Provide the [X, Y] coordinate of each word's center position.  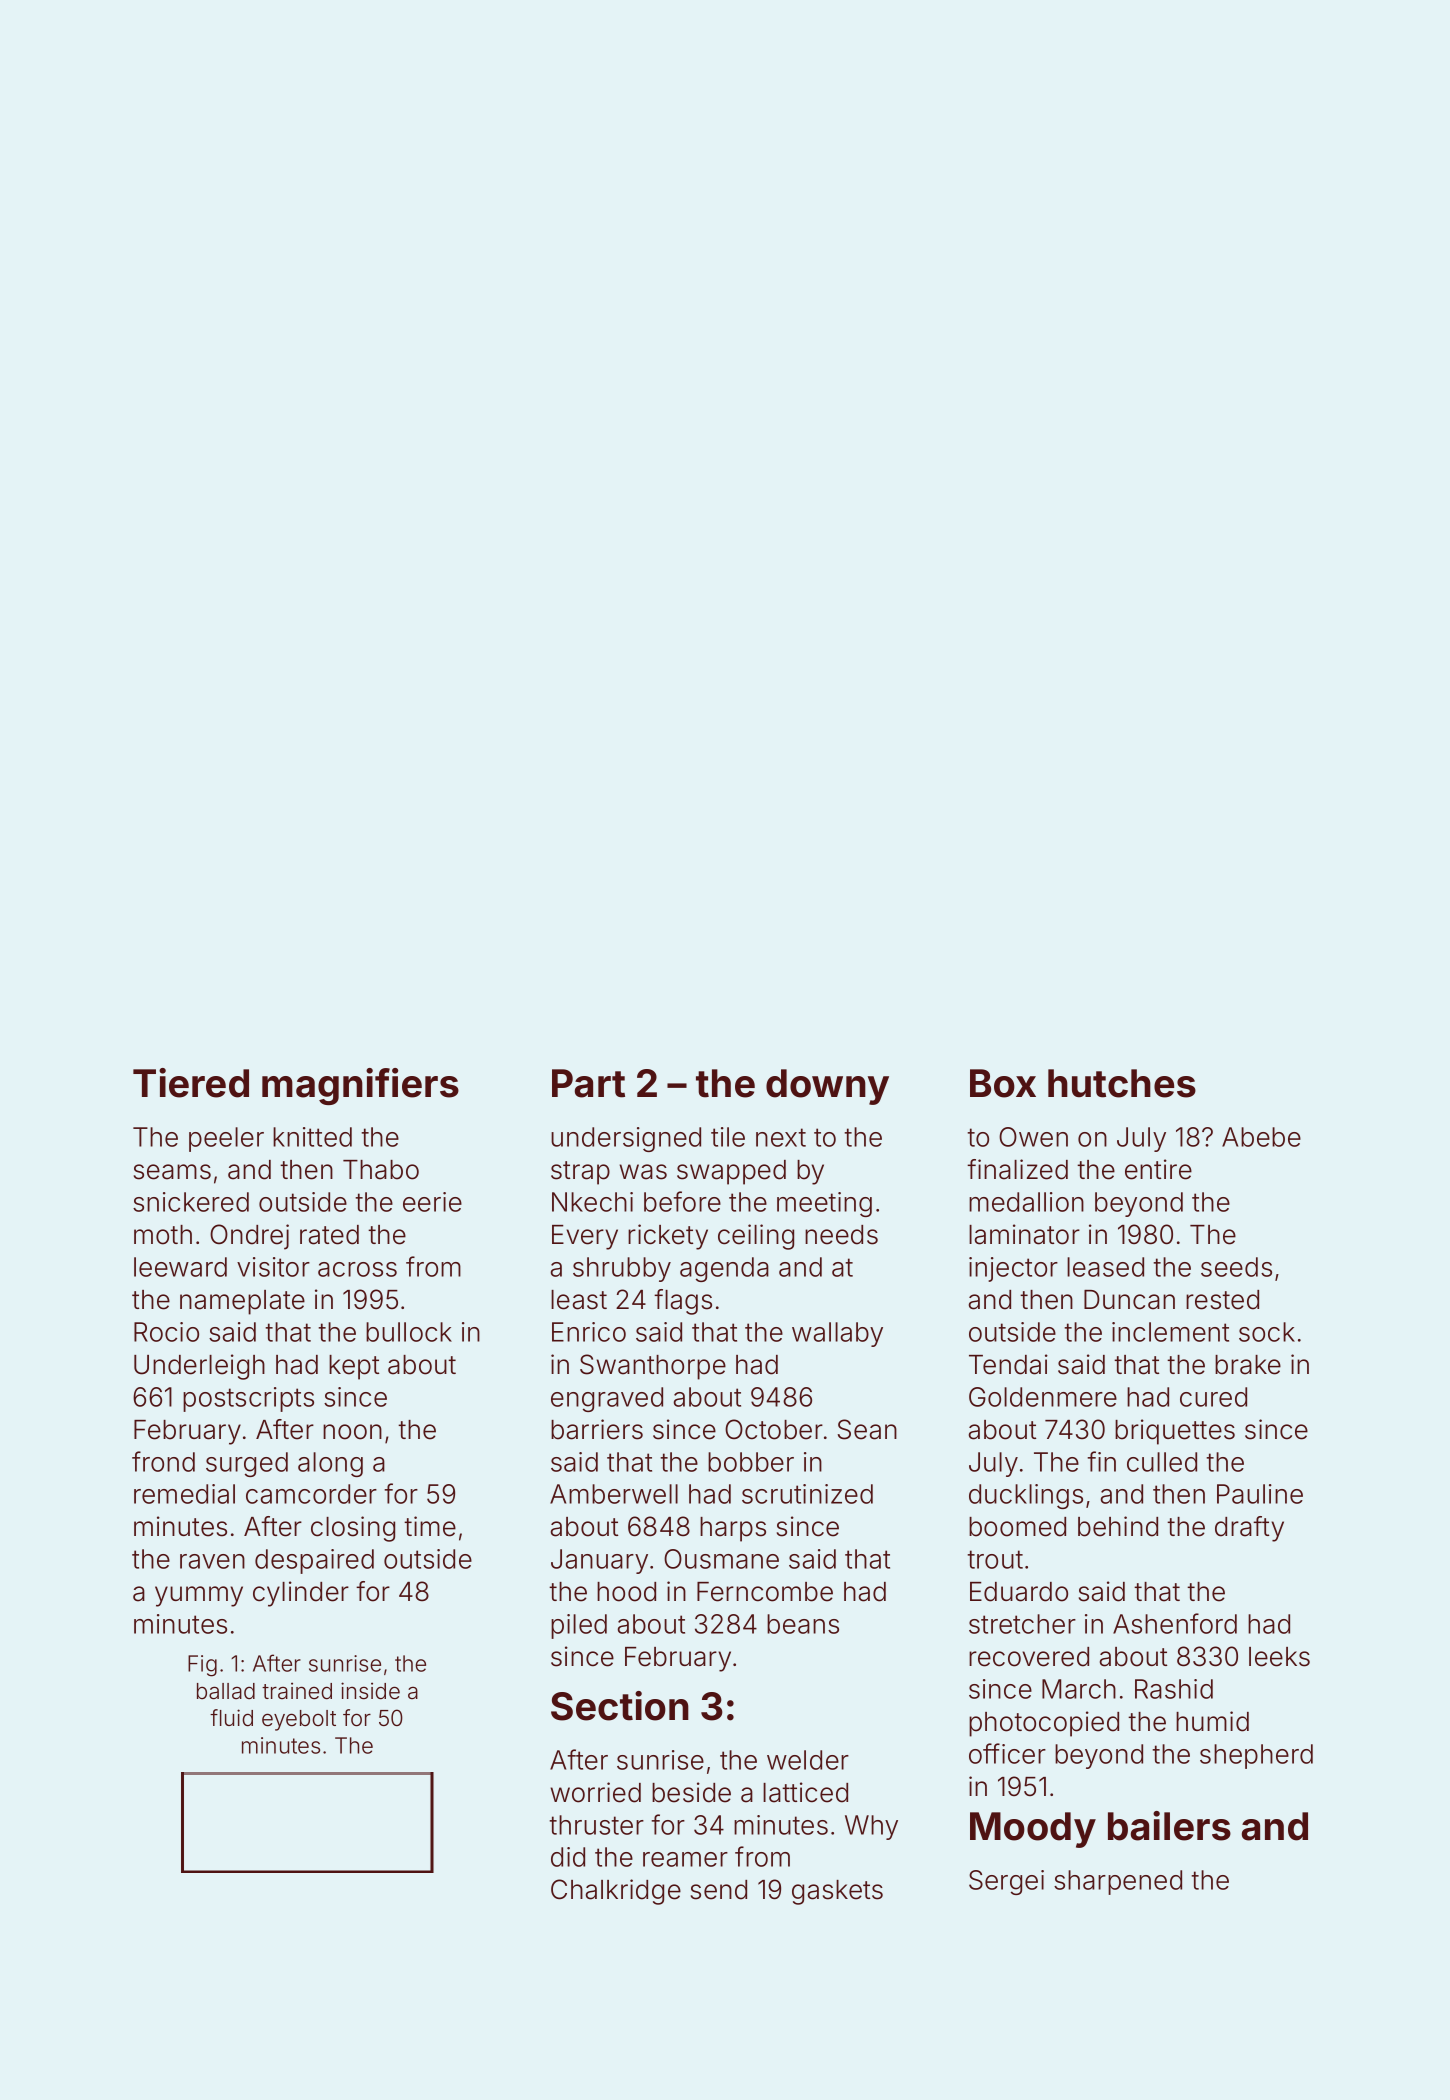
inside [370, 1690]
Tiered [191, 1083]
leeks [1279, 1657]
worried [595, 1792]
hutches [1122, 1083]
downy [827, 1087]
